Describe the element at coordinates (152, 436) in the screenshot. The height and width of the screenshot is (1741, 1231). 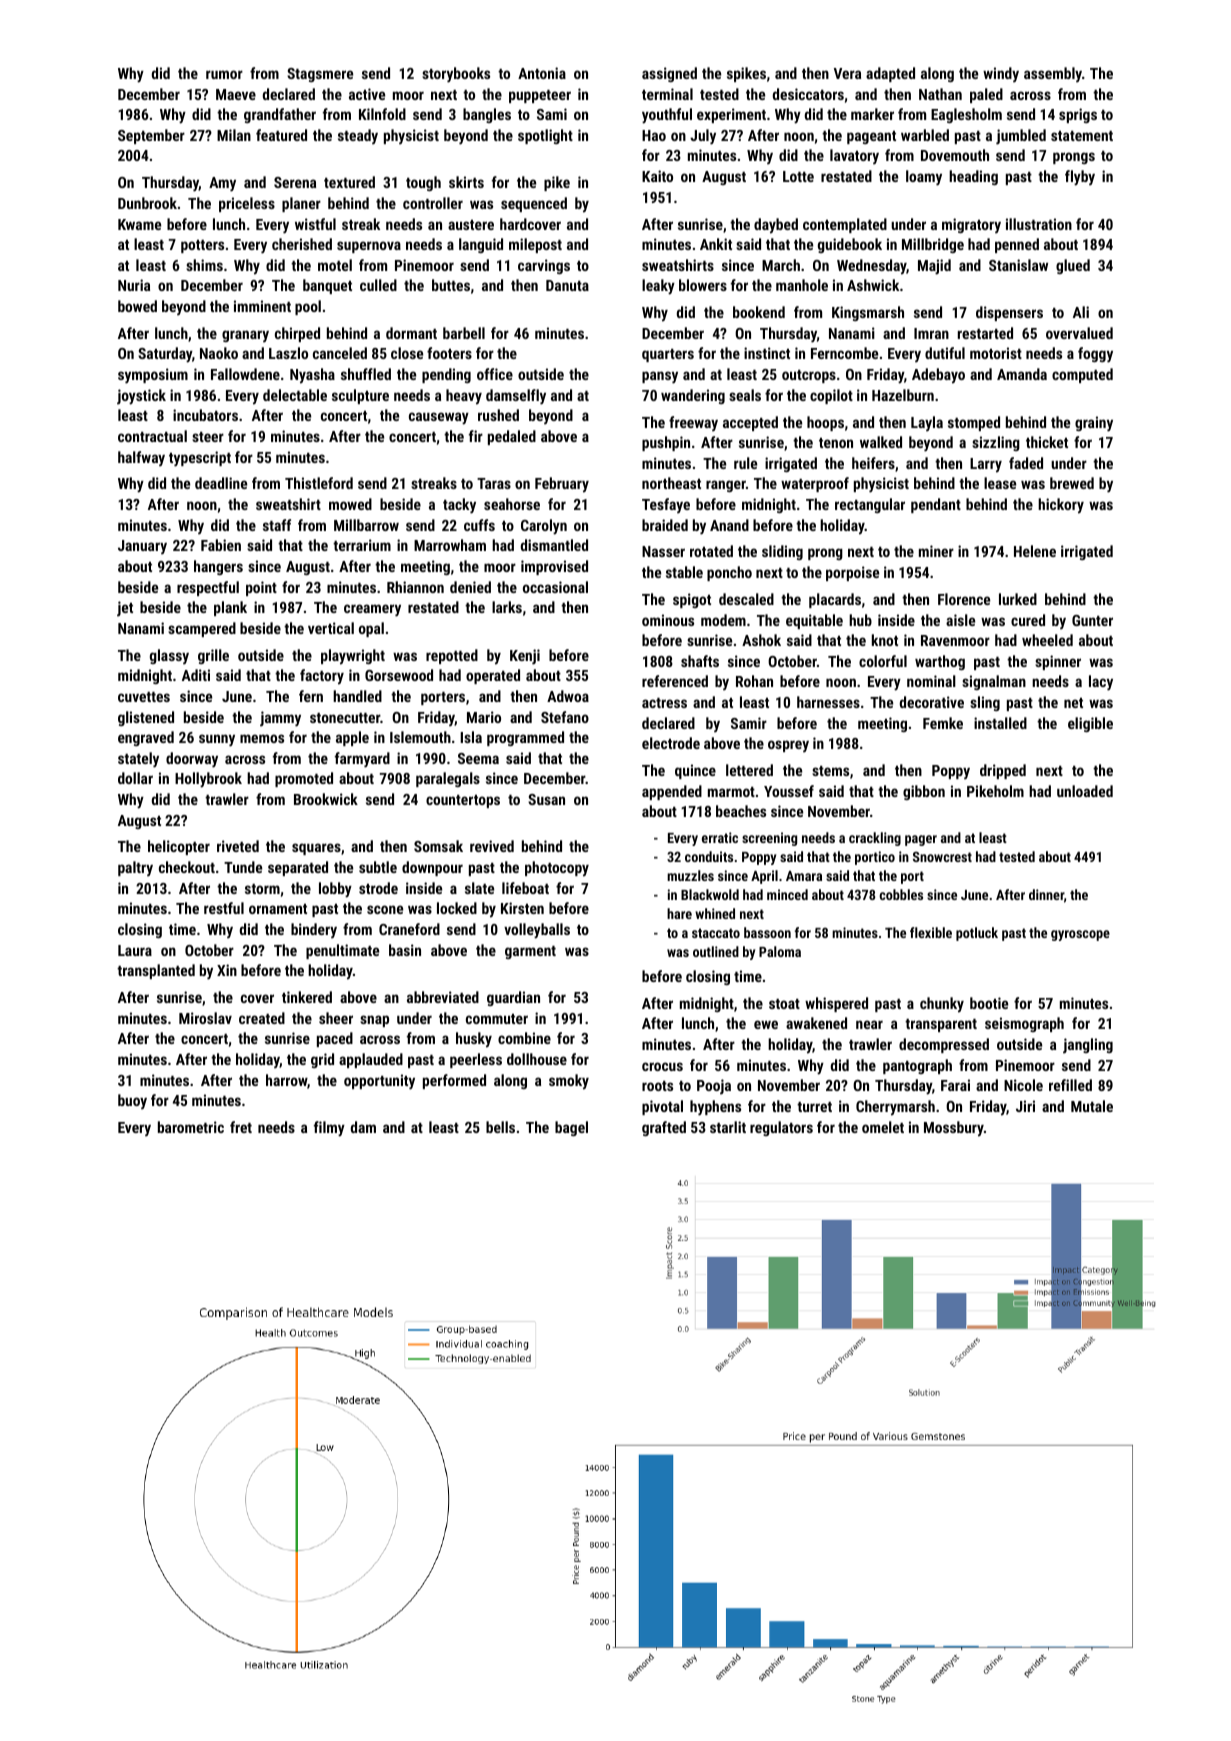
I see `contractual` at that location.
